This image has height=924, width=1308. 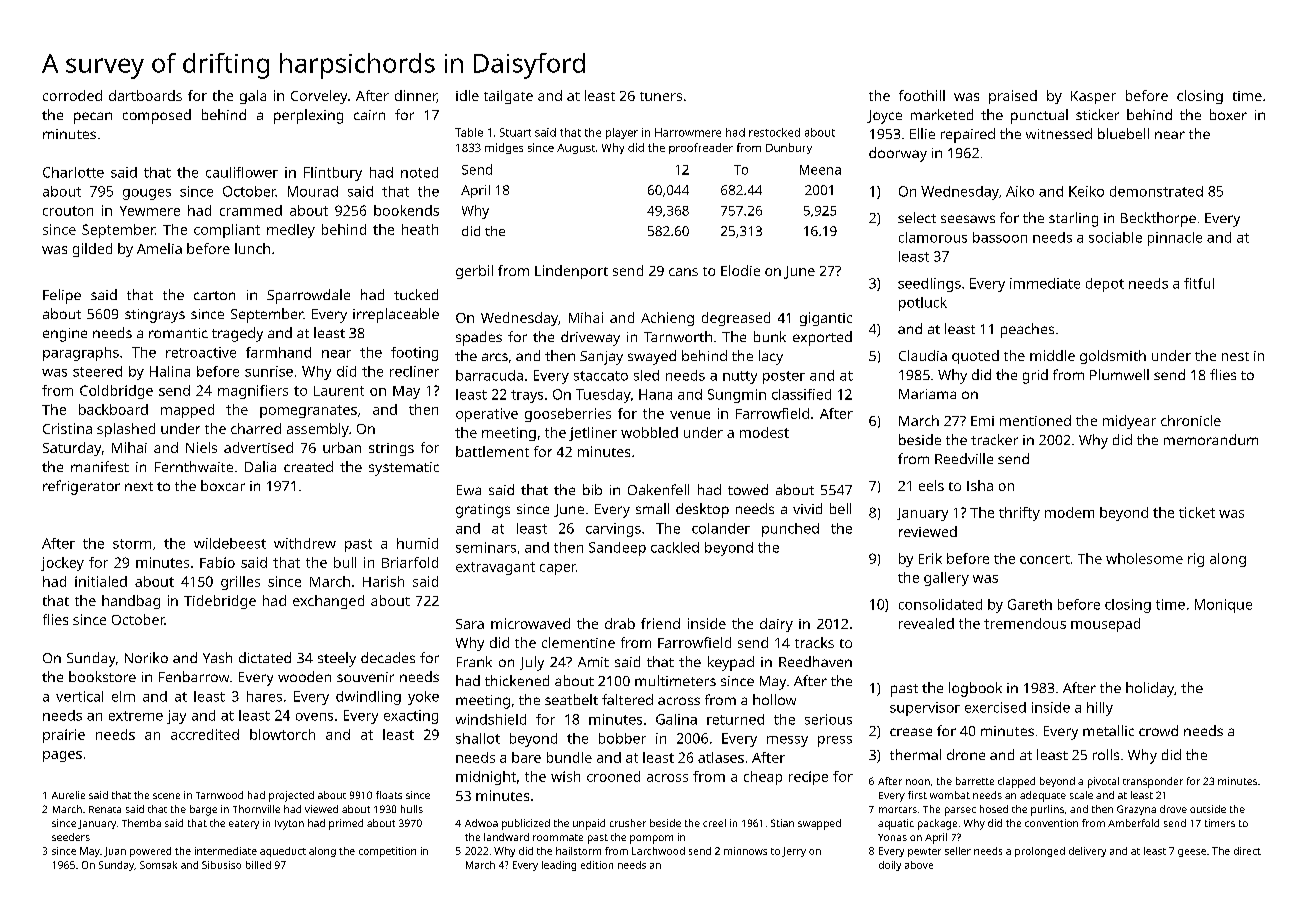 What do you see at coordinates (1013, 97) in the image?
I see `praised` at bounding box center [1013, 97].
